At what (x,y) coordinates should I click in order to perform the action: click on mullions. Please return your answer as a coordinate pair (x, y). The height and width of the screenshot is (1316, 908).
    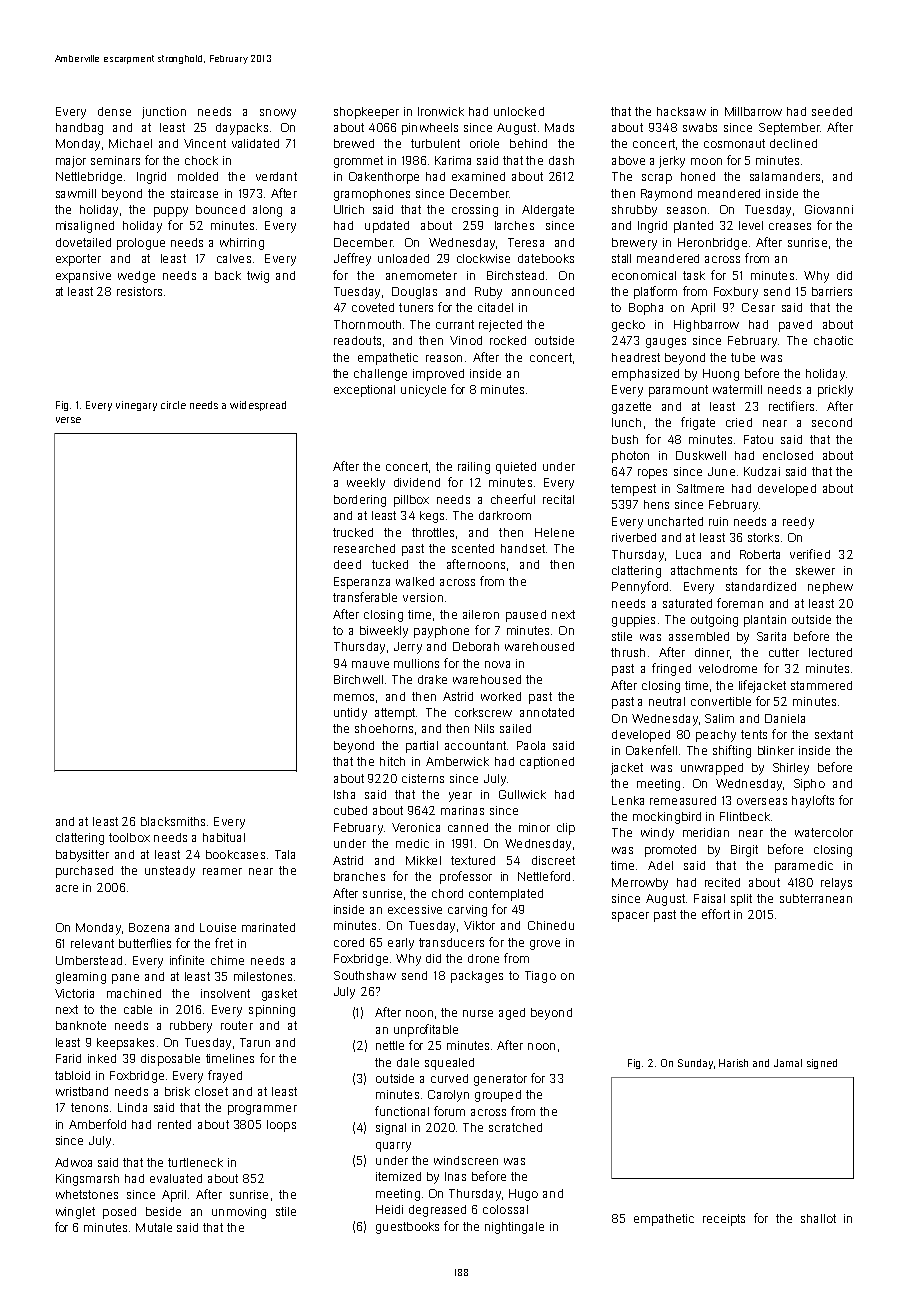
    Looking at the image, I should click on (416, 663).
